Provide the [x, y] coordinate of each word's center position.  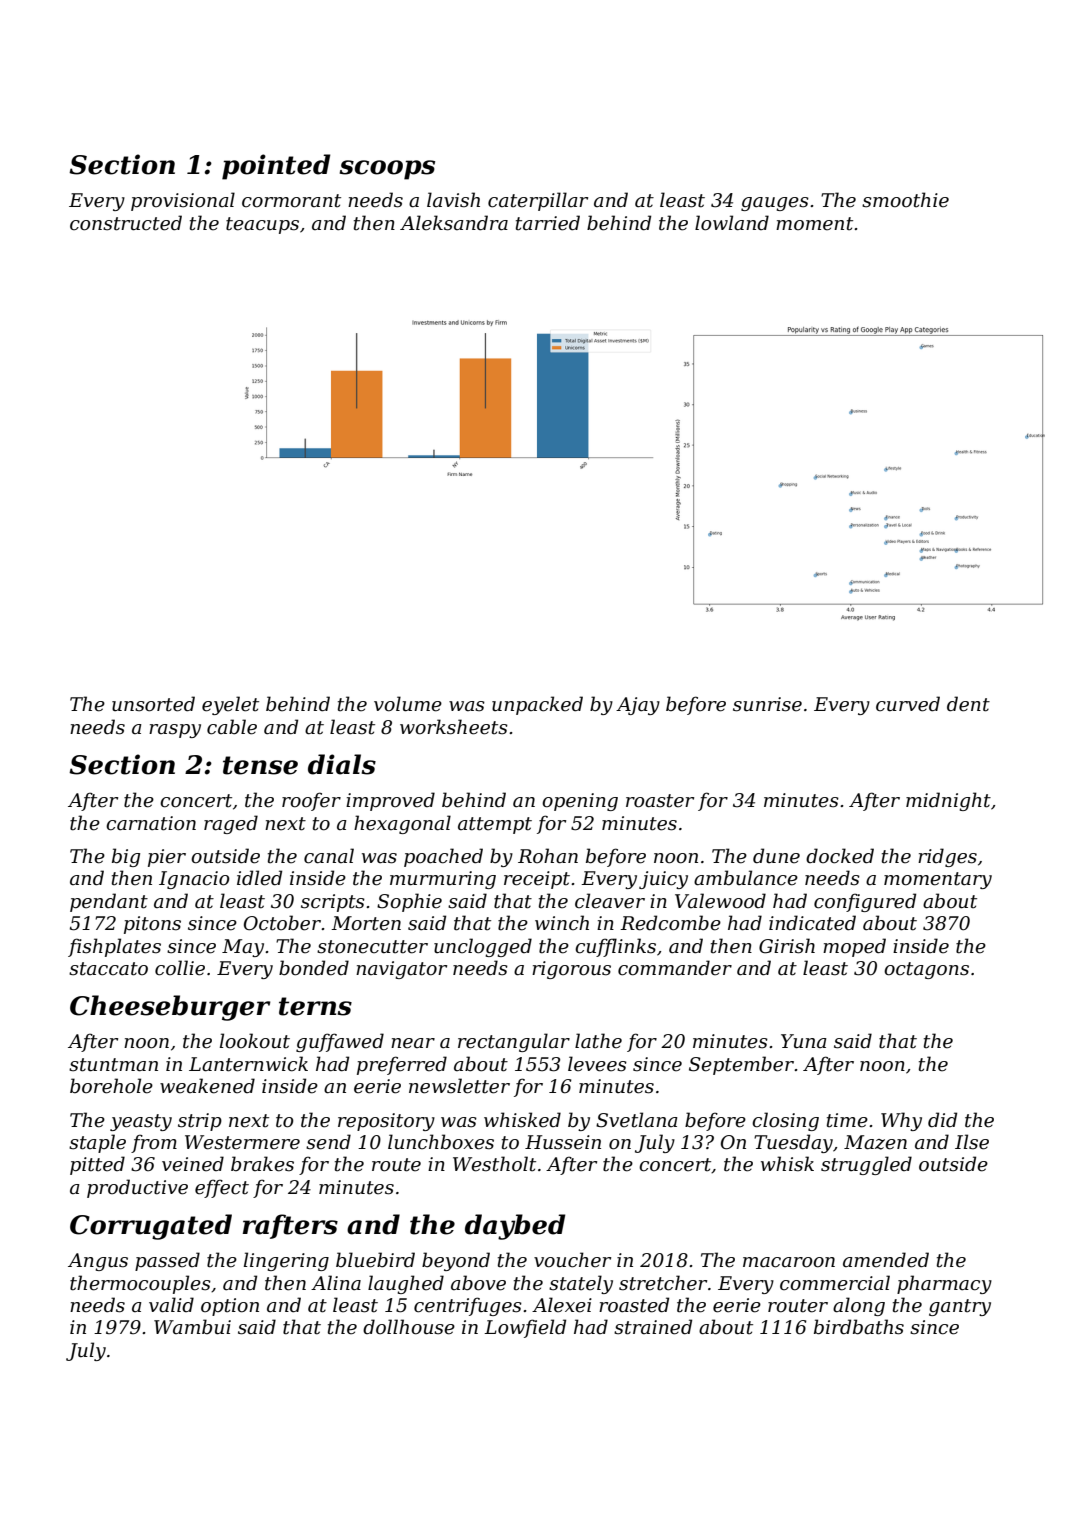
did [942, 1120]
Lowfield [525, 1328]
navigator [401, 970]
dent [968, 704]
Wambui [192, 1327]
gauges [775, 204]
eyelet [230, 705]
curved [908, 704]
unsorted [153, 704]
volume [408, 704]
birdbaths [859, 1327]
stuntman [113, 1065]
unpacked [537, 705]
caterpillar [538, 201]
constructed [126, 223]
